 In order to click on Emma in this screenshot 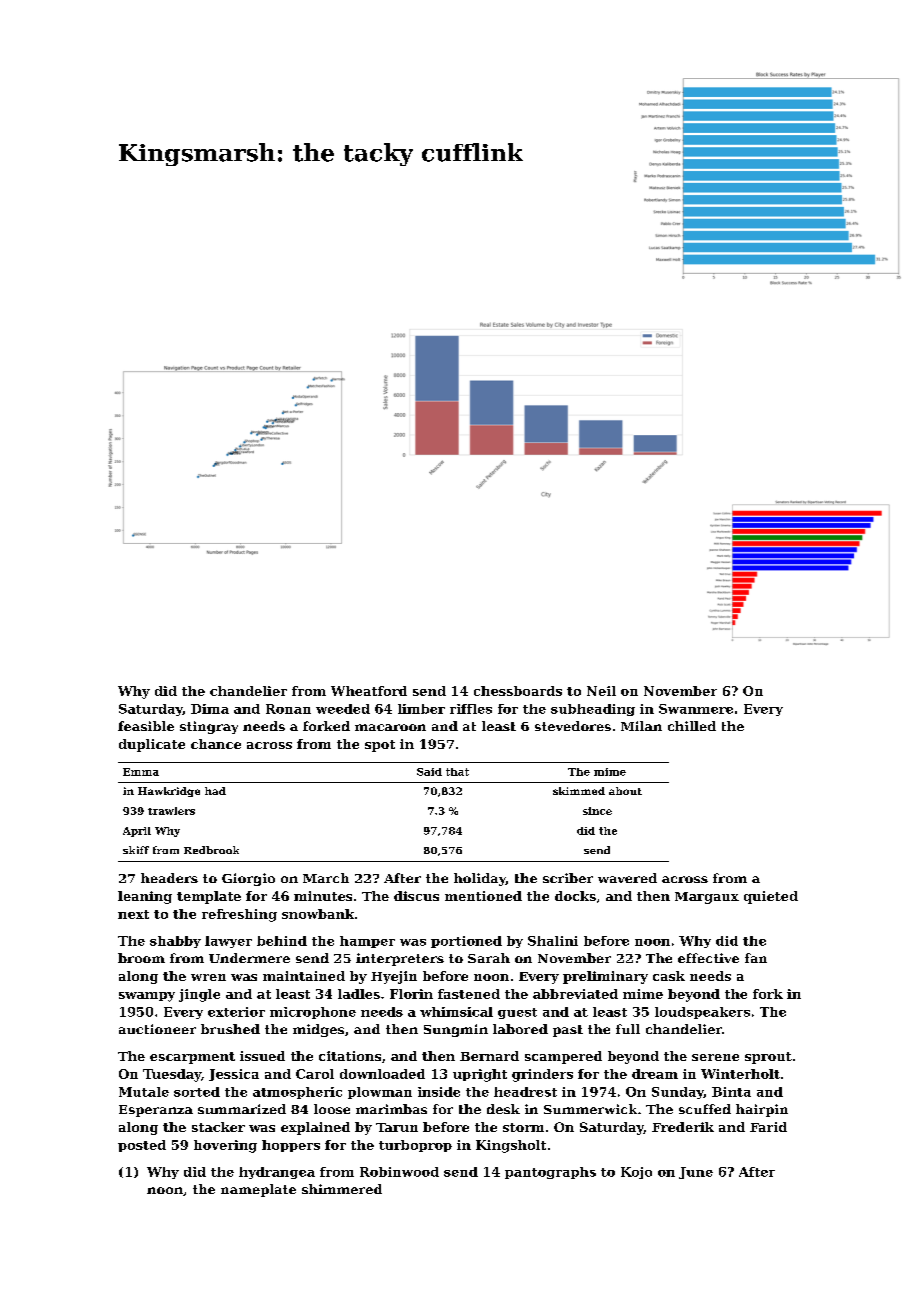, I will do `click(141, 772)`.
